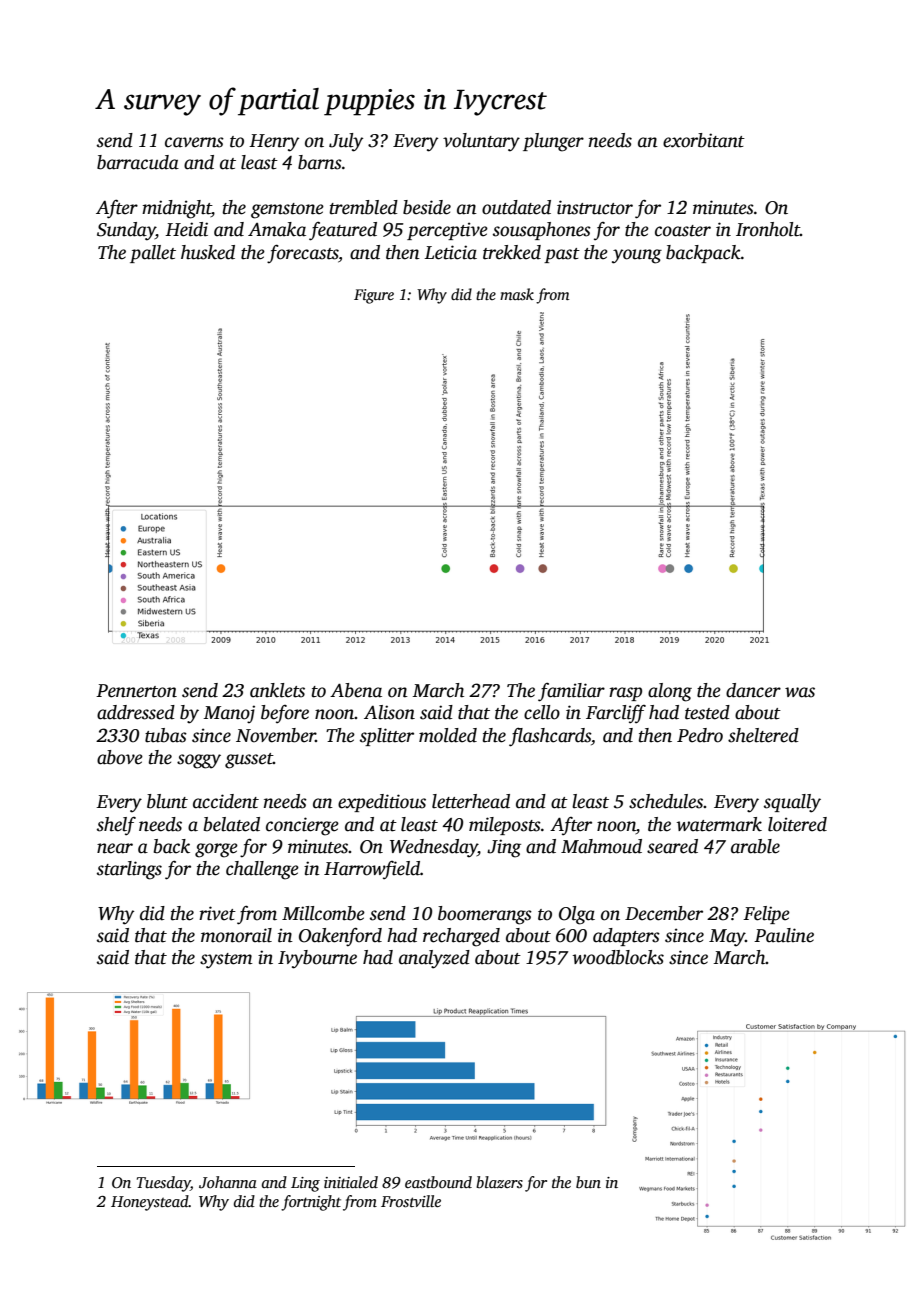  What do you see at coordinates (637, 256) in the screenshot?
I see `young` at bounding box center [637, 256].
